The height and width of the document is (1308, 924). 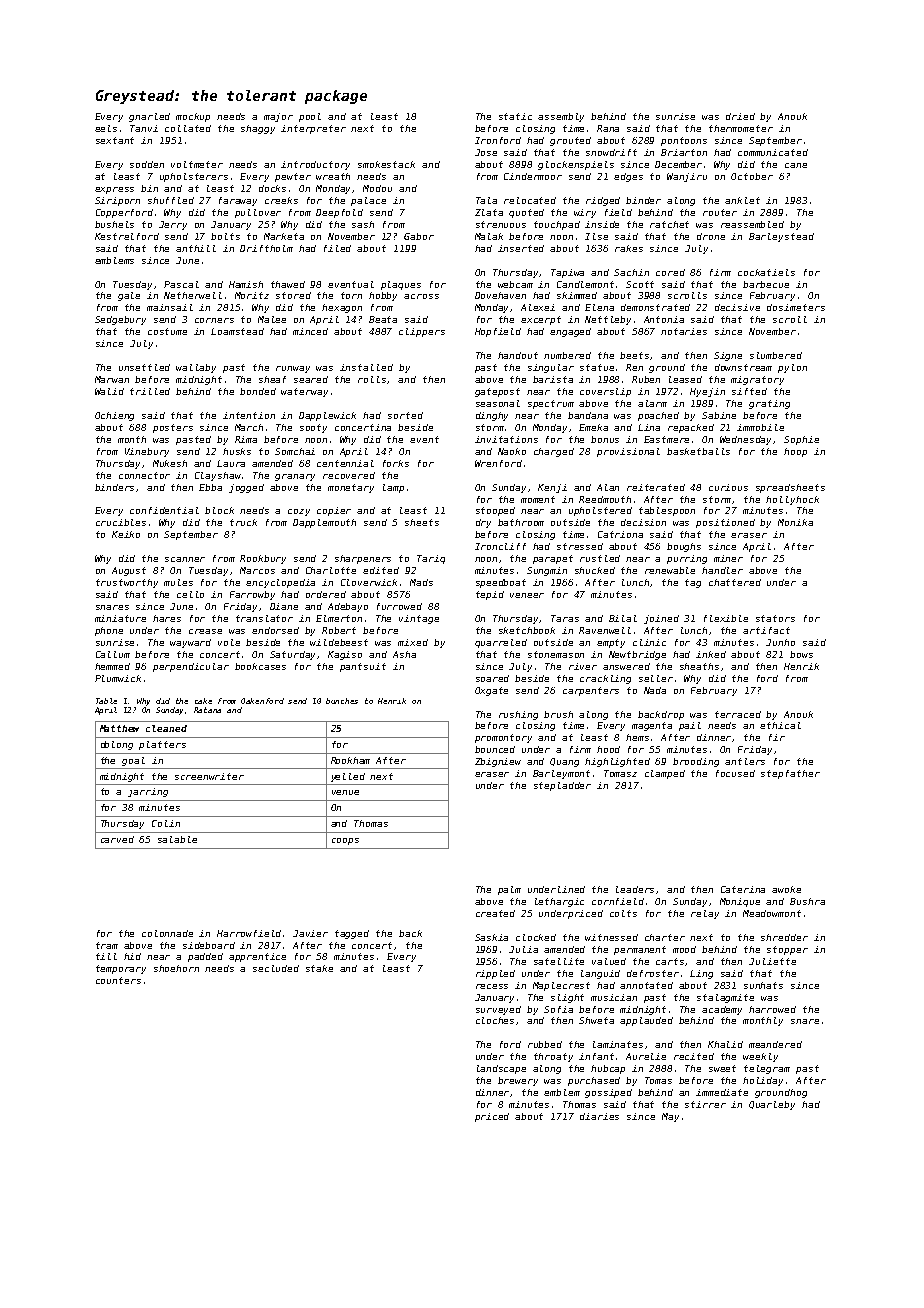 I want to click on shoehorn, so click(x=176, y=968).
